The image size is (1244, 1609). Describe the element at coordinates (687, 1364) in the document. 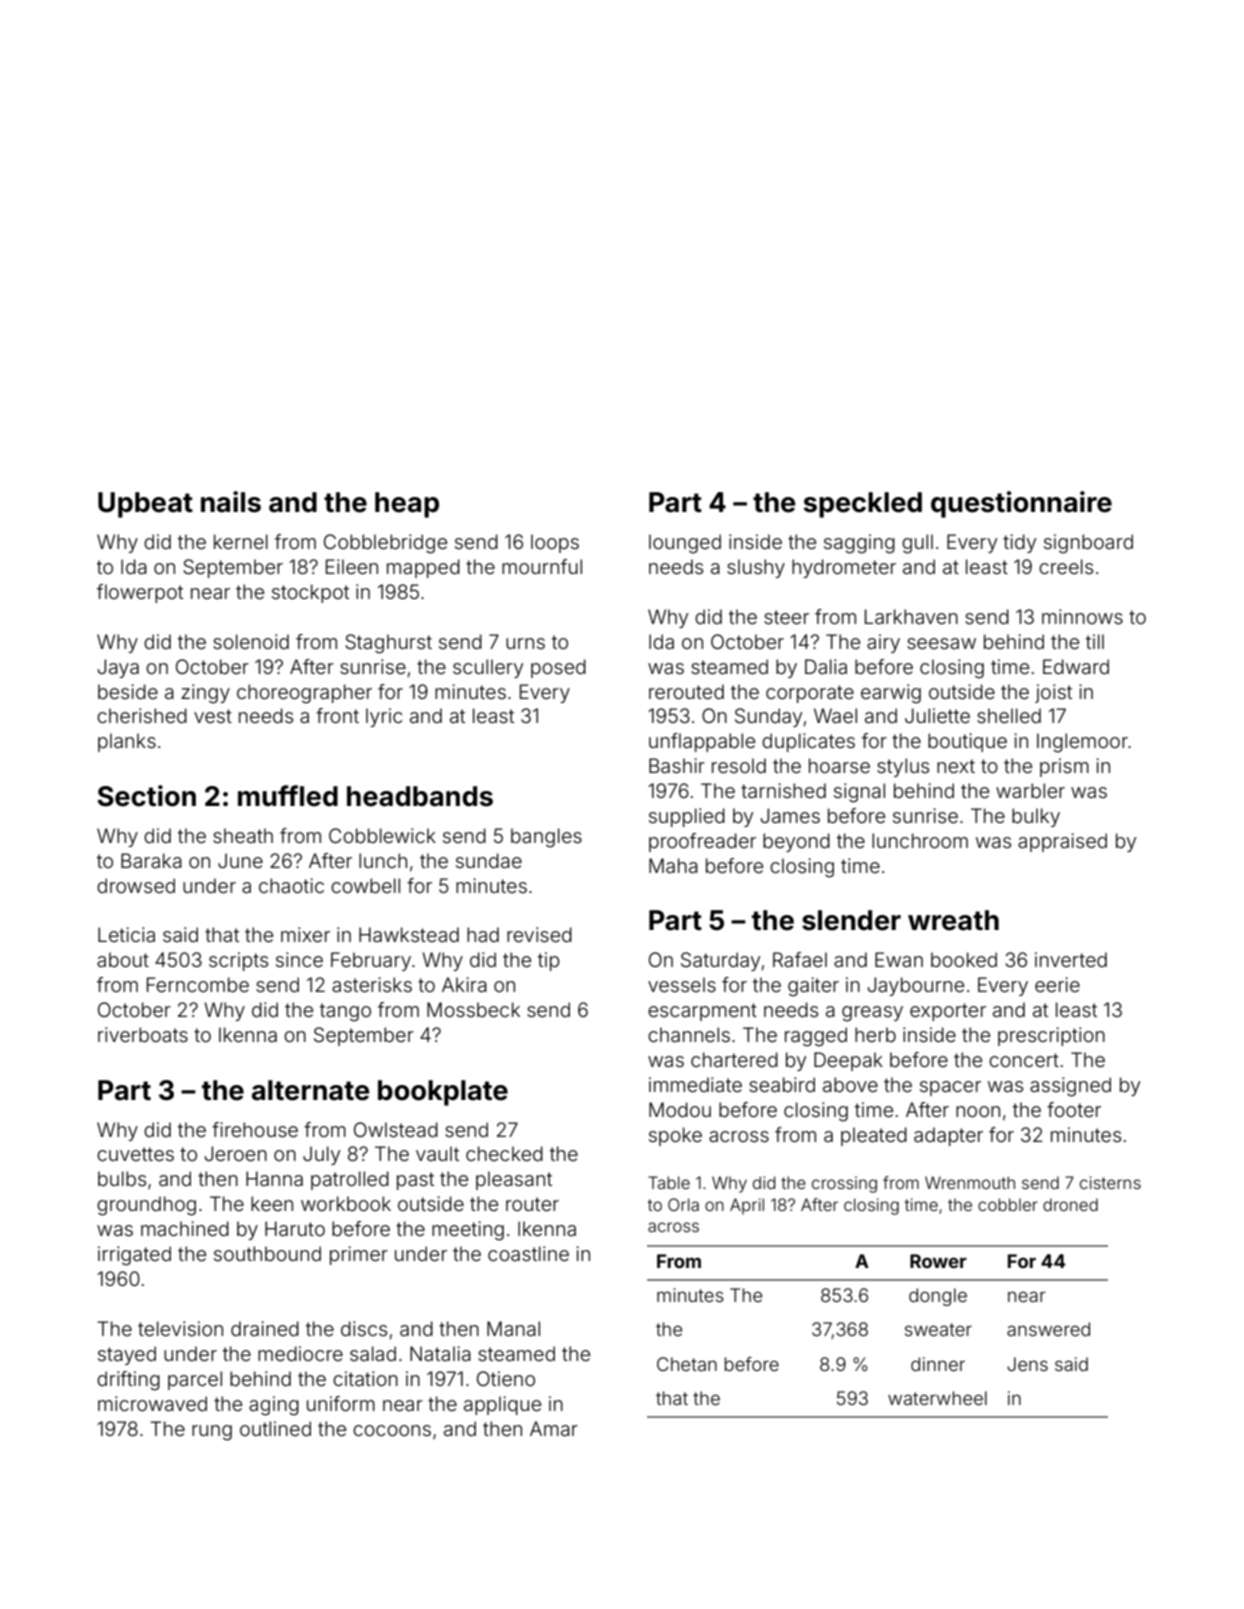

I see `Chetan` at that location.
